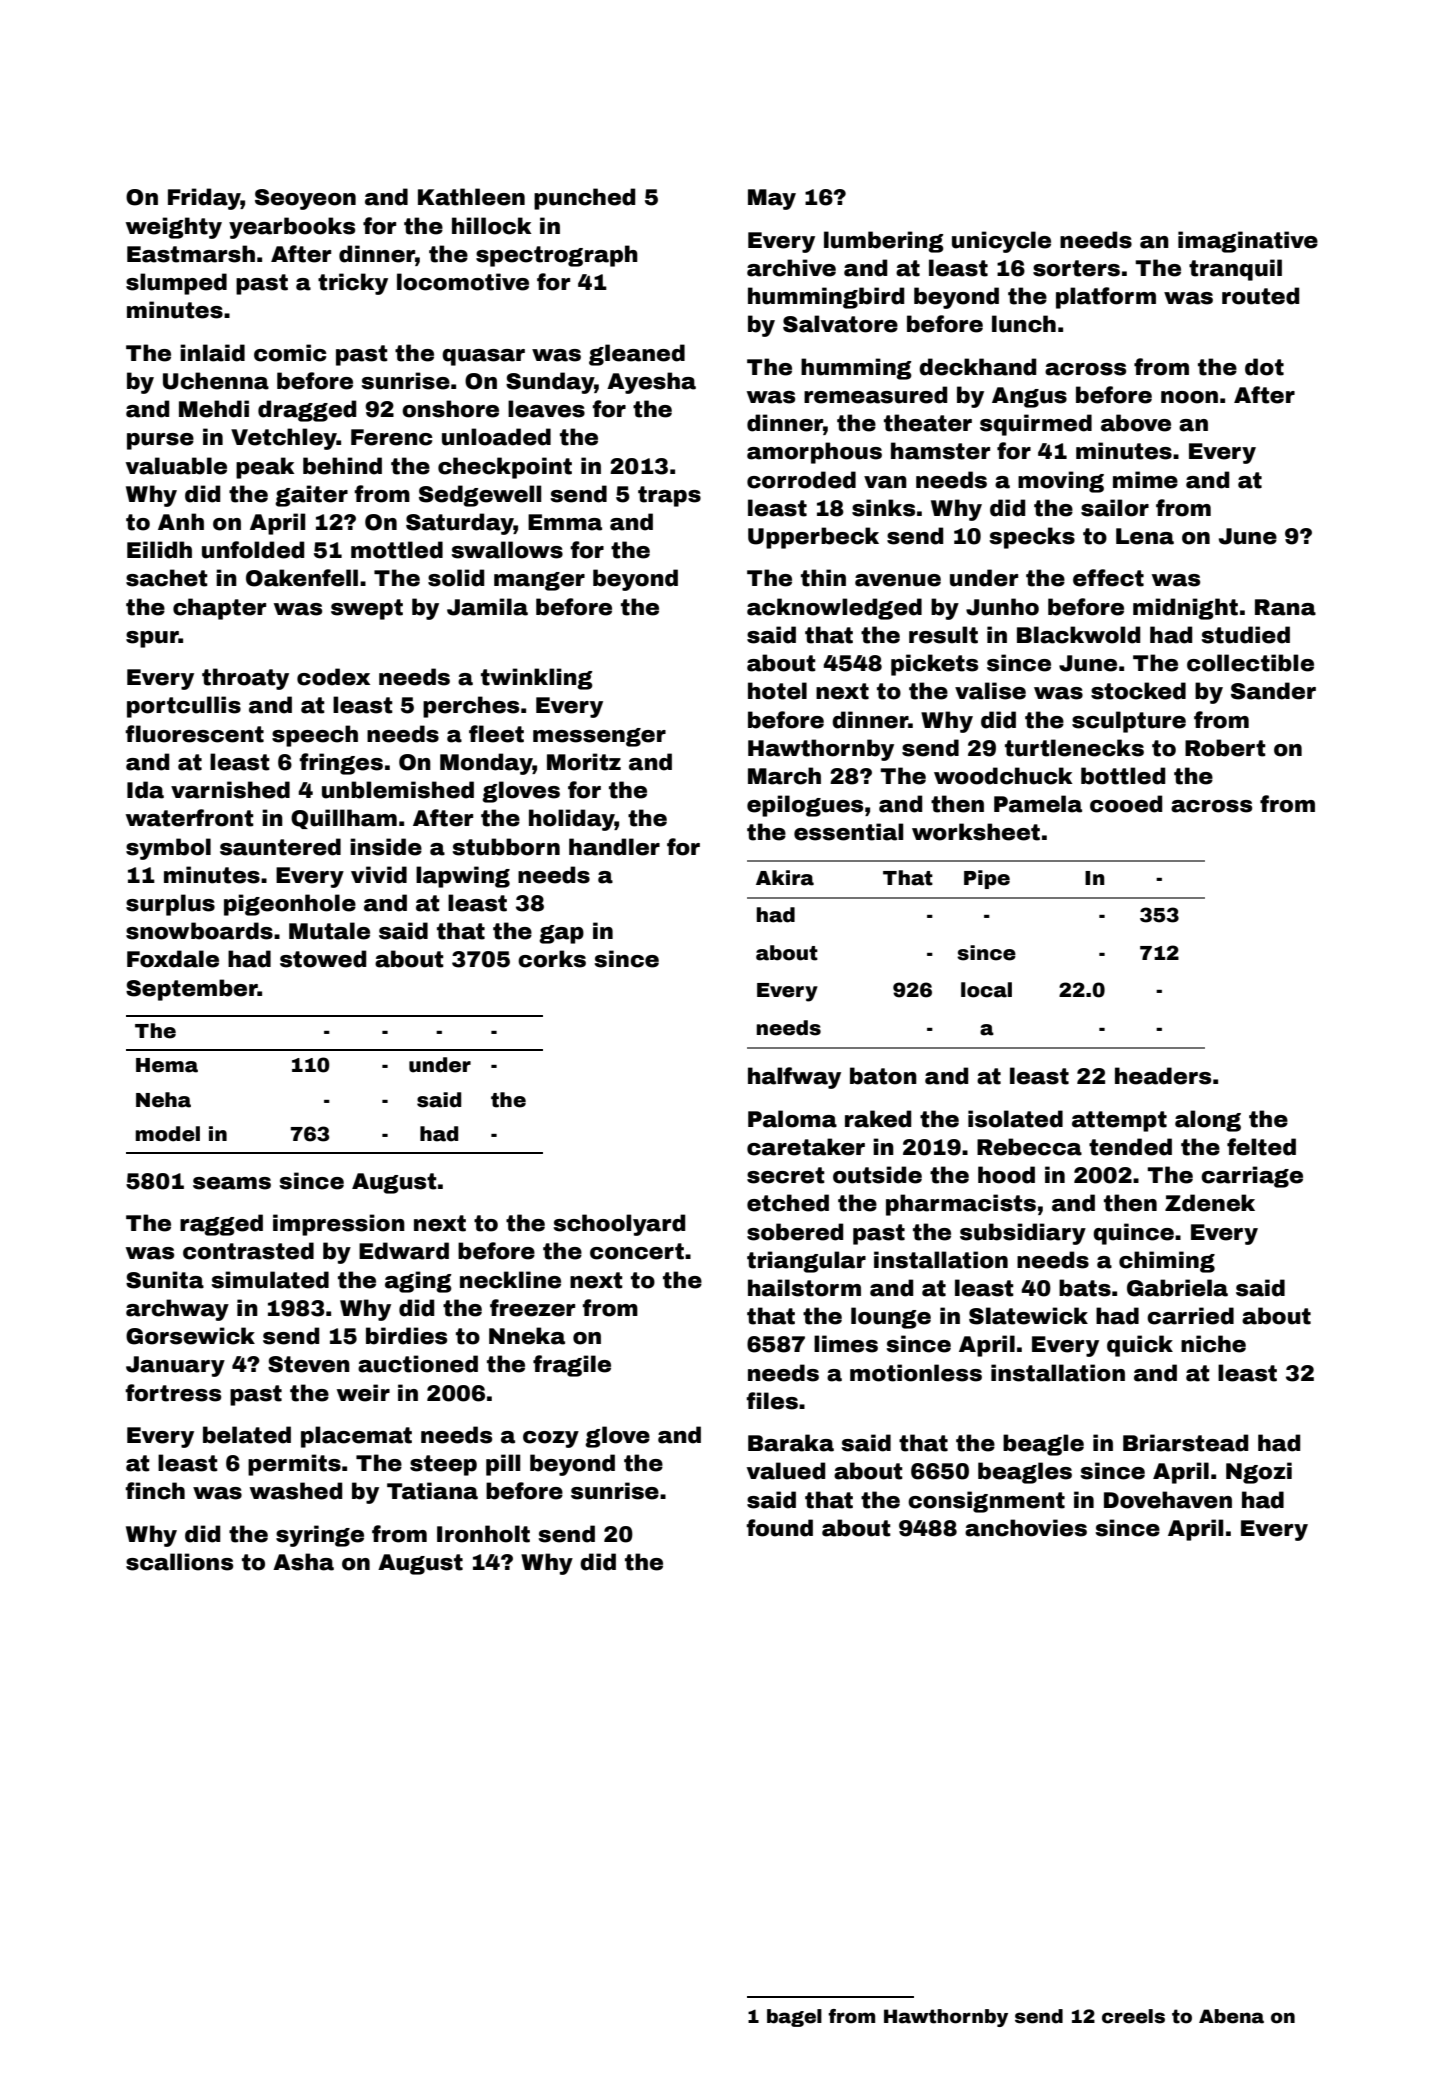  What do you see at coordinates (450, 409) in the screenshot?
I see `onshore` at bounding box center [450, 409].
